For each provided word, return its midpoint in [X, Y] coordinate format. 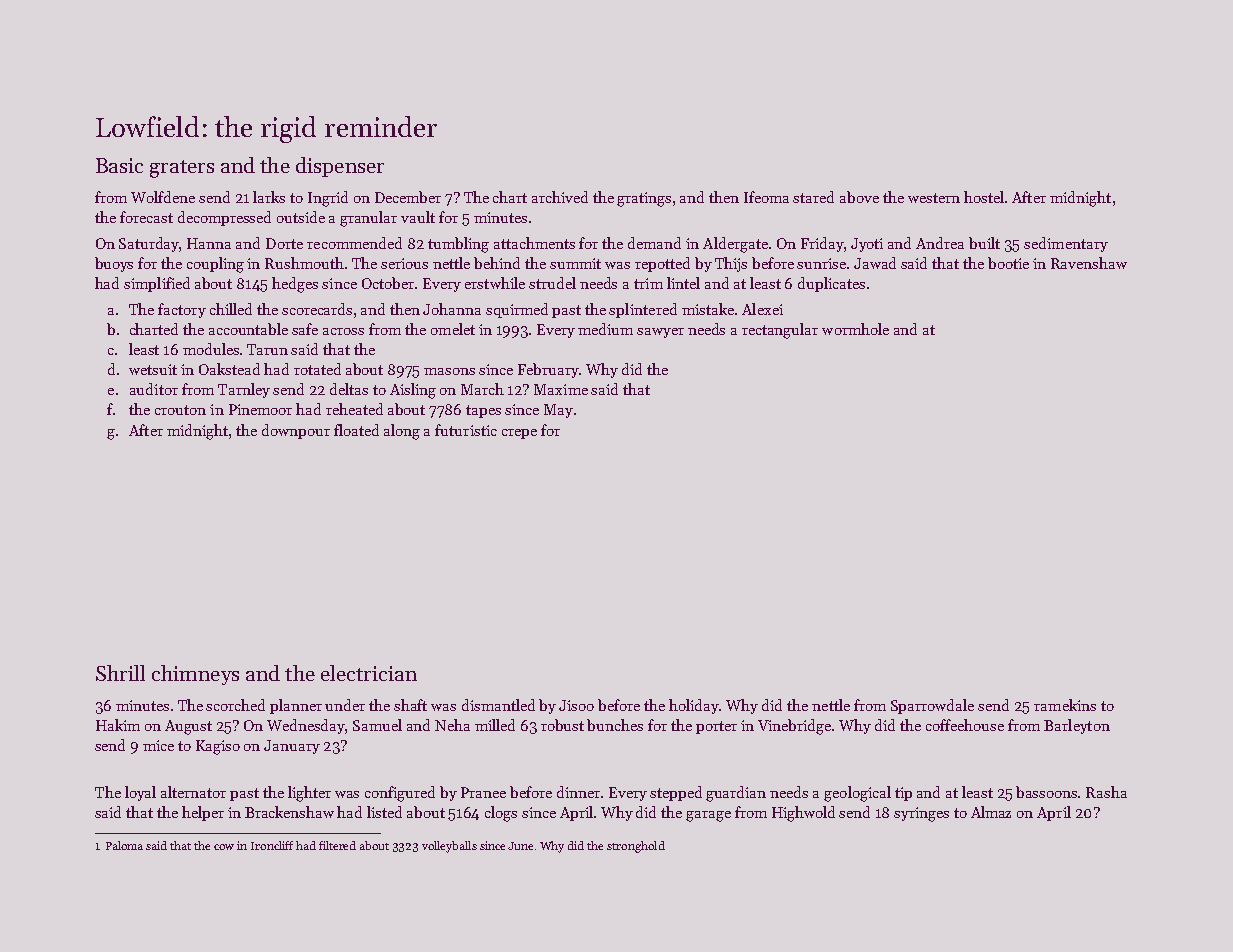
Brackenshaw [289, 812]
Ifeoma [766, 197]
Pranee [483, 792]
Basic [119, 165]
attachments [534, 243]
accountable [248, 329]
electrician [369, 673]
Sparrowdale [932, 706]
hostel [984, 197]
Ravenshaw [1089, 263]
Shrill [120, 673]
